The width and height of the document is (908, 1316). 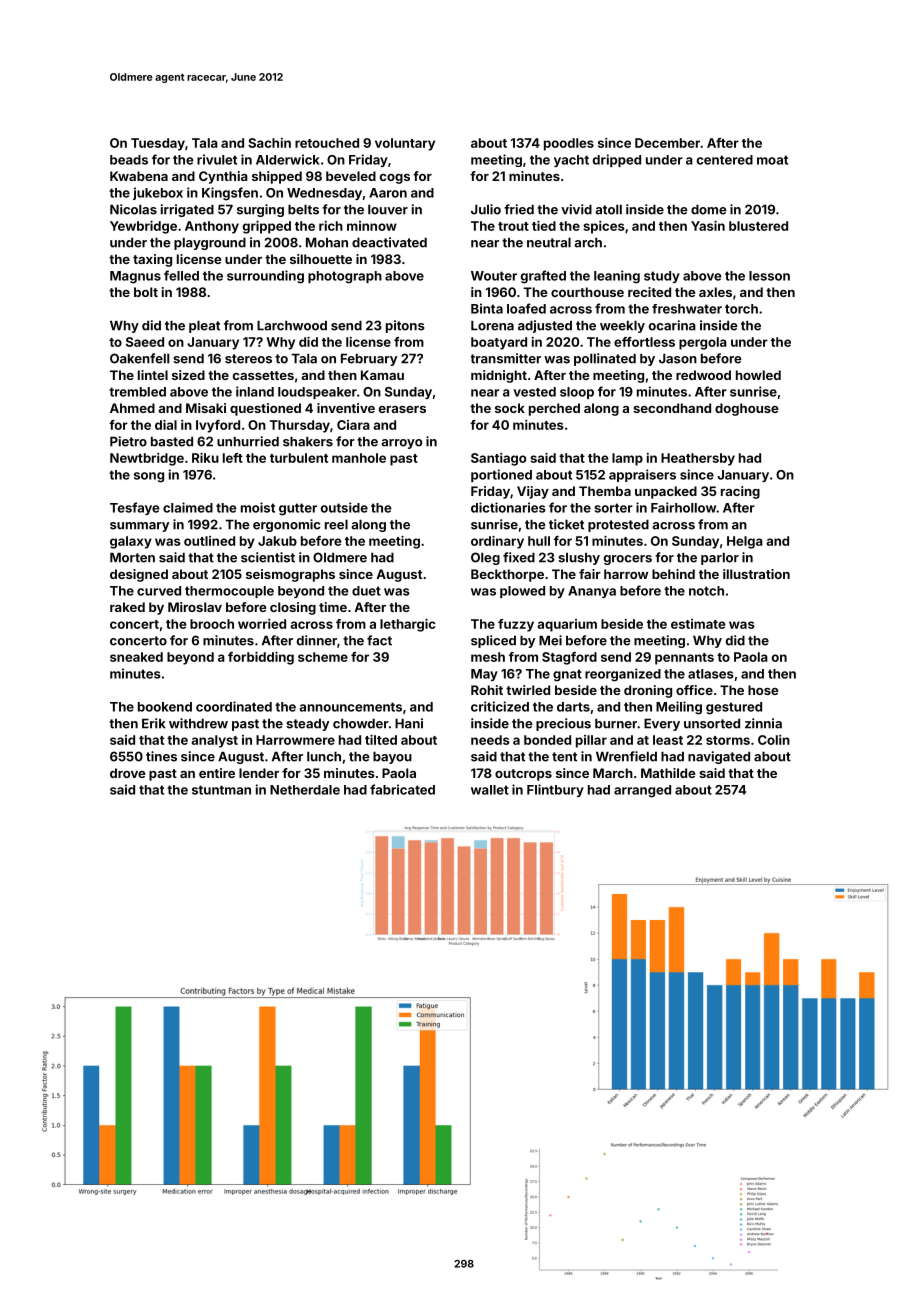 I want to click on Sachin, so click(x=269, y=143).
